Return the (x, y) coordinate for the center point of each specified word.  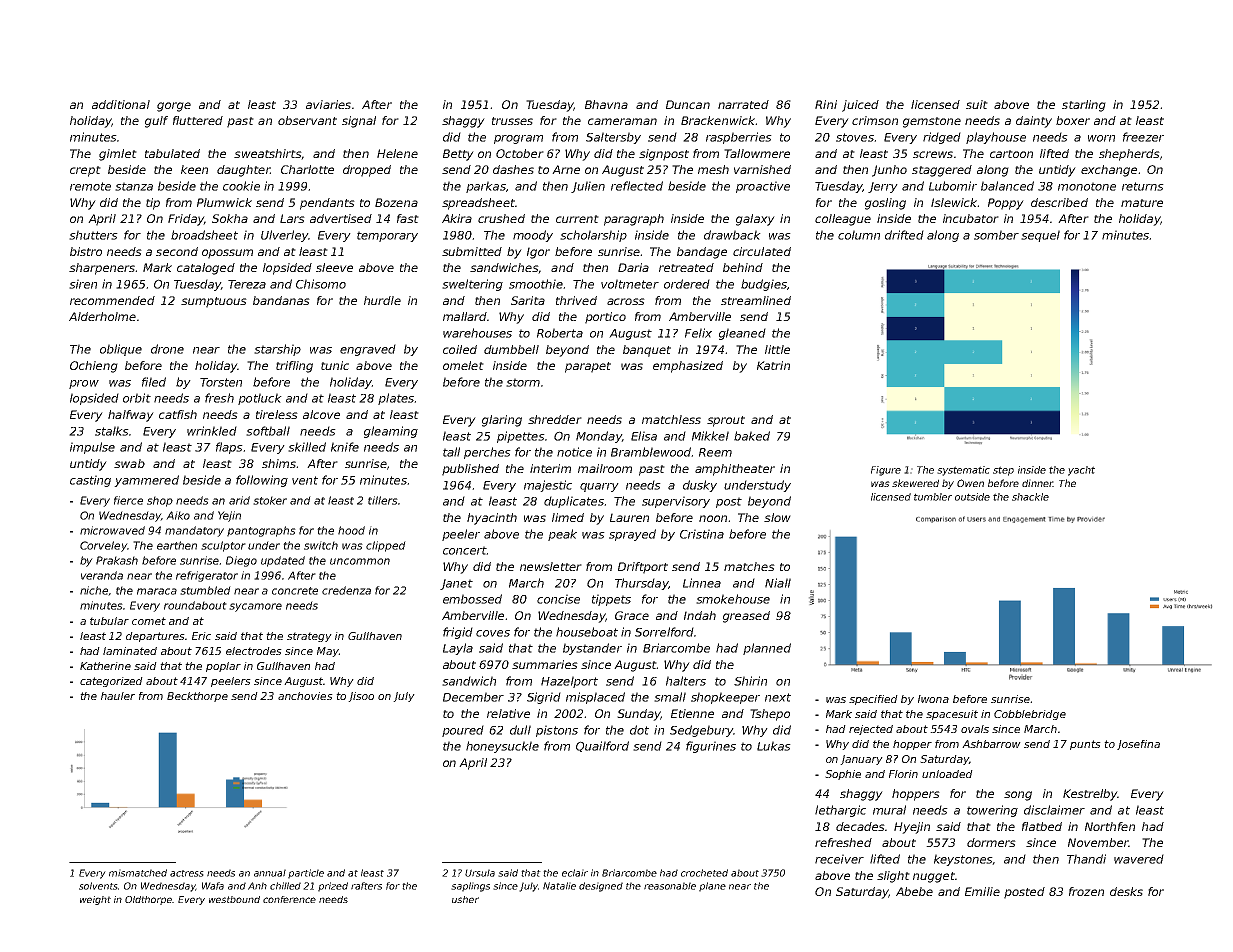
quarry (599, 487)
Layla (458, 649)
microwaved (112, 530)
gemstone (932, 122)
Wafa (213, 886)
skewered (915, 483)
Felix (698, 333)
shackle (1030, 497)
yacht (1081, 471)
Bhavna (606, 104)
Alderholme (102, 316)
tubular (109, 621)
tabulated (172, 153)
